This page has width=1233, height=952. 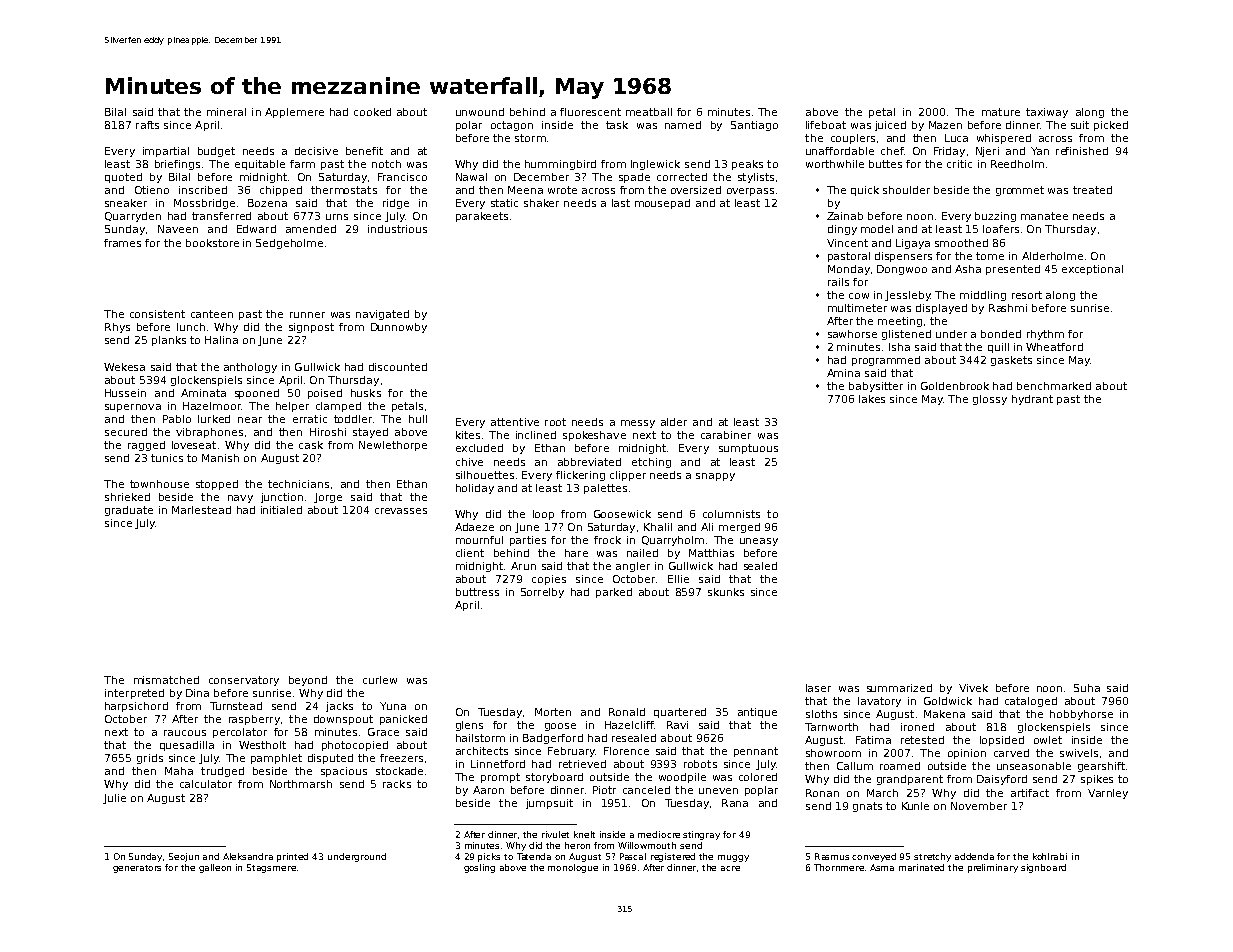 I want to click on mineral, so click(x=226, y=112).
